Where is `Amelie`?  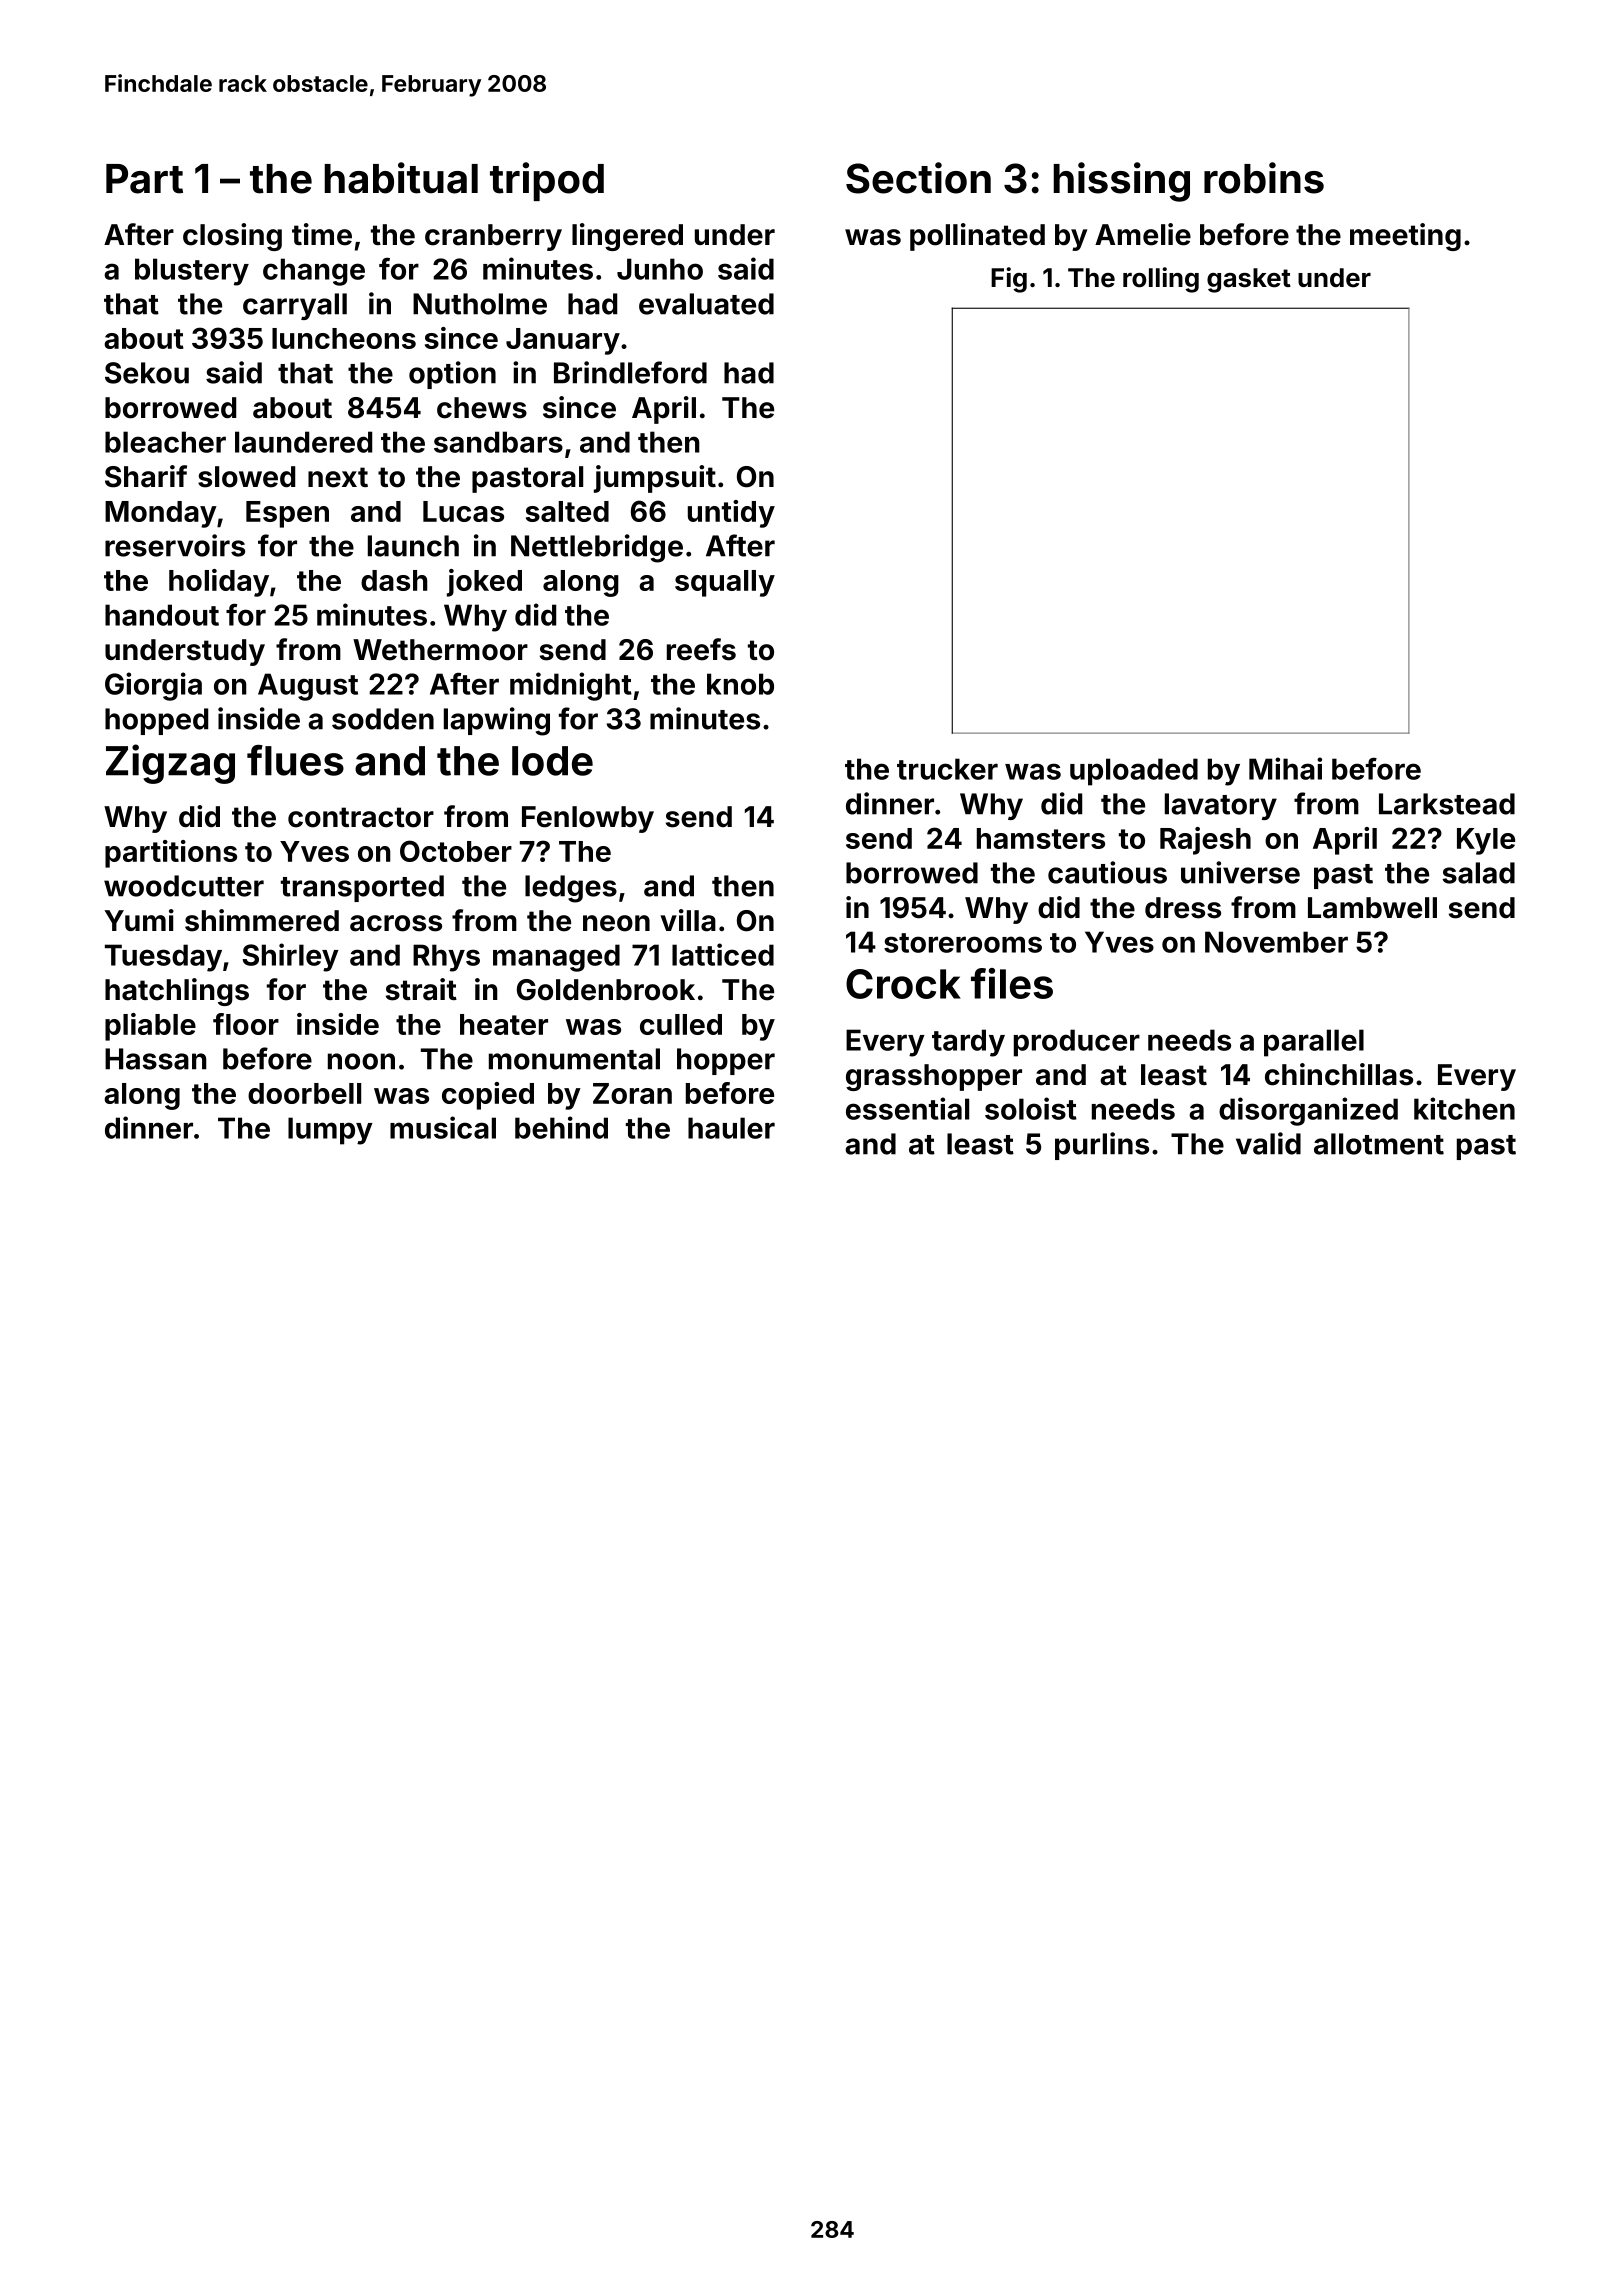 Amelie is located at coordinates (1143, 234).
